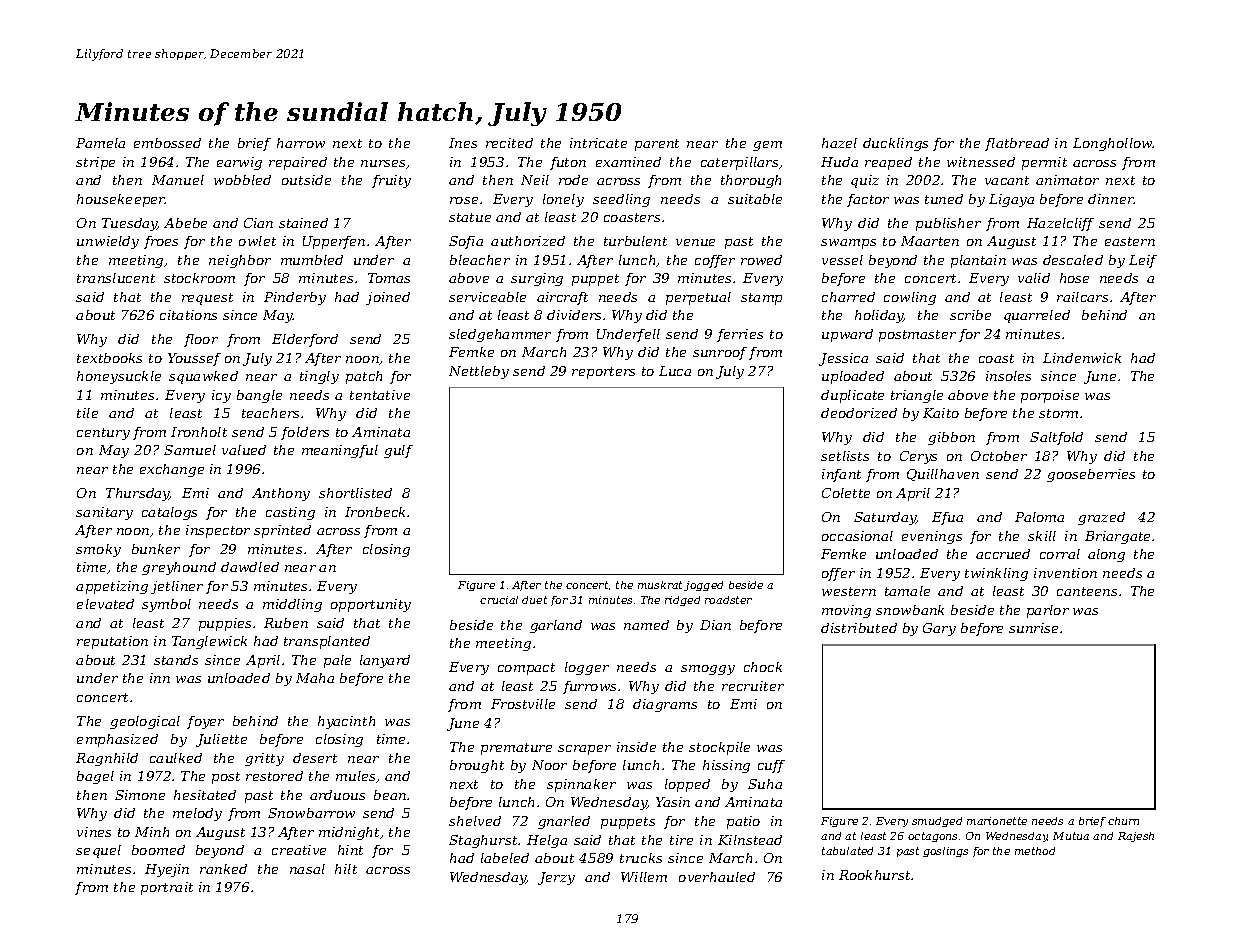  What do you see at coordinates (895, 144) in the screenshot?
I see `ducklings` at bounding box center [895, 144].
